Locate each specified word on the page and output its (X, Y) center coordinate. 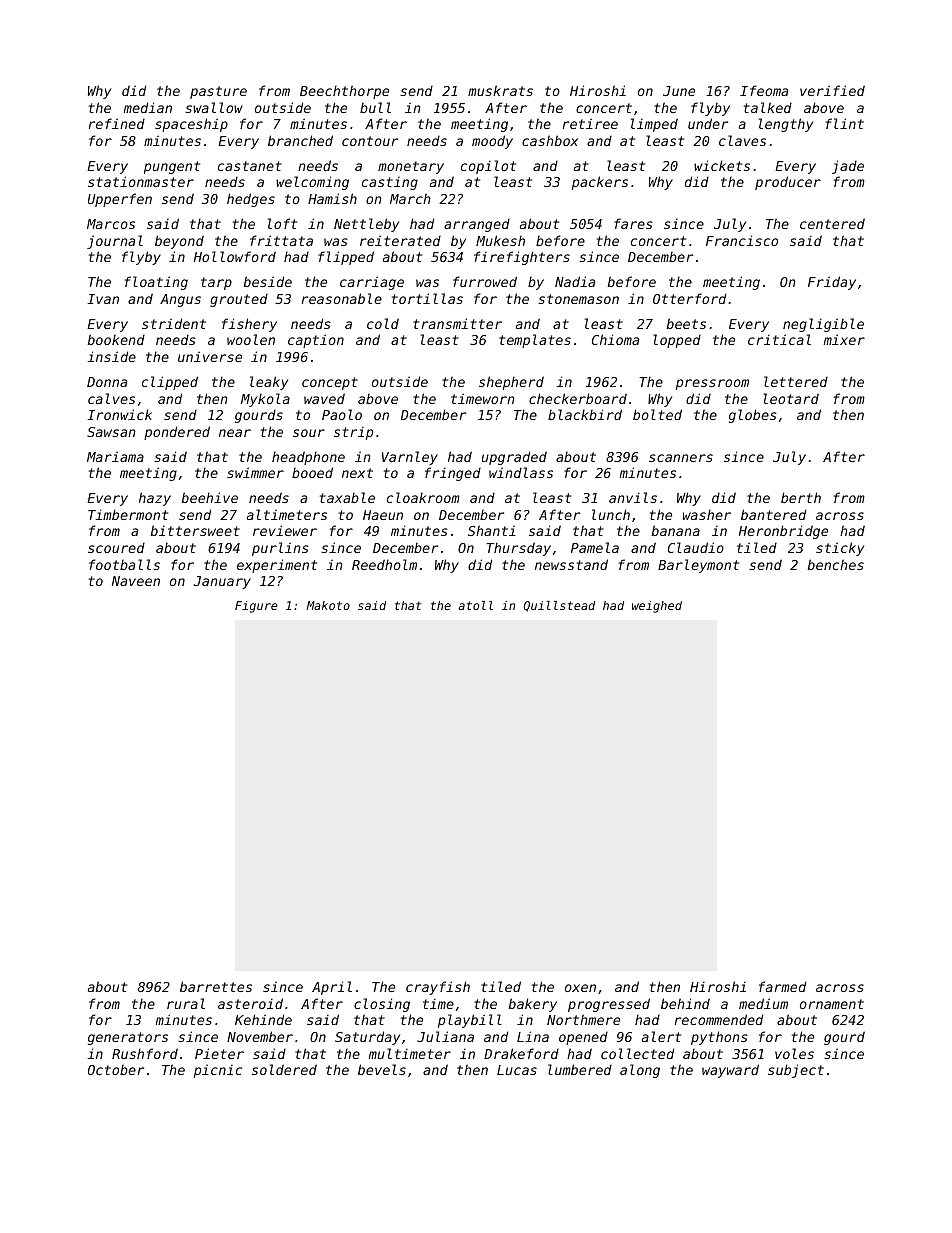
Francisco (742, 240)
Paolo (342, 414)
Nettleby (366, 225)
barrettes (216, 986)
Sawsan (111, 432)
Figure (256, 607)
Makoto (328, 605)
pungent (172, 167)
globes (753, 416)
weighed (657, 607)
